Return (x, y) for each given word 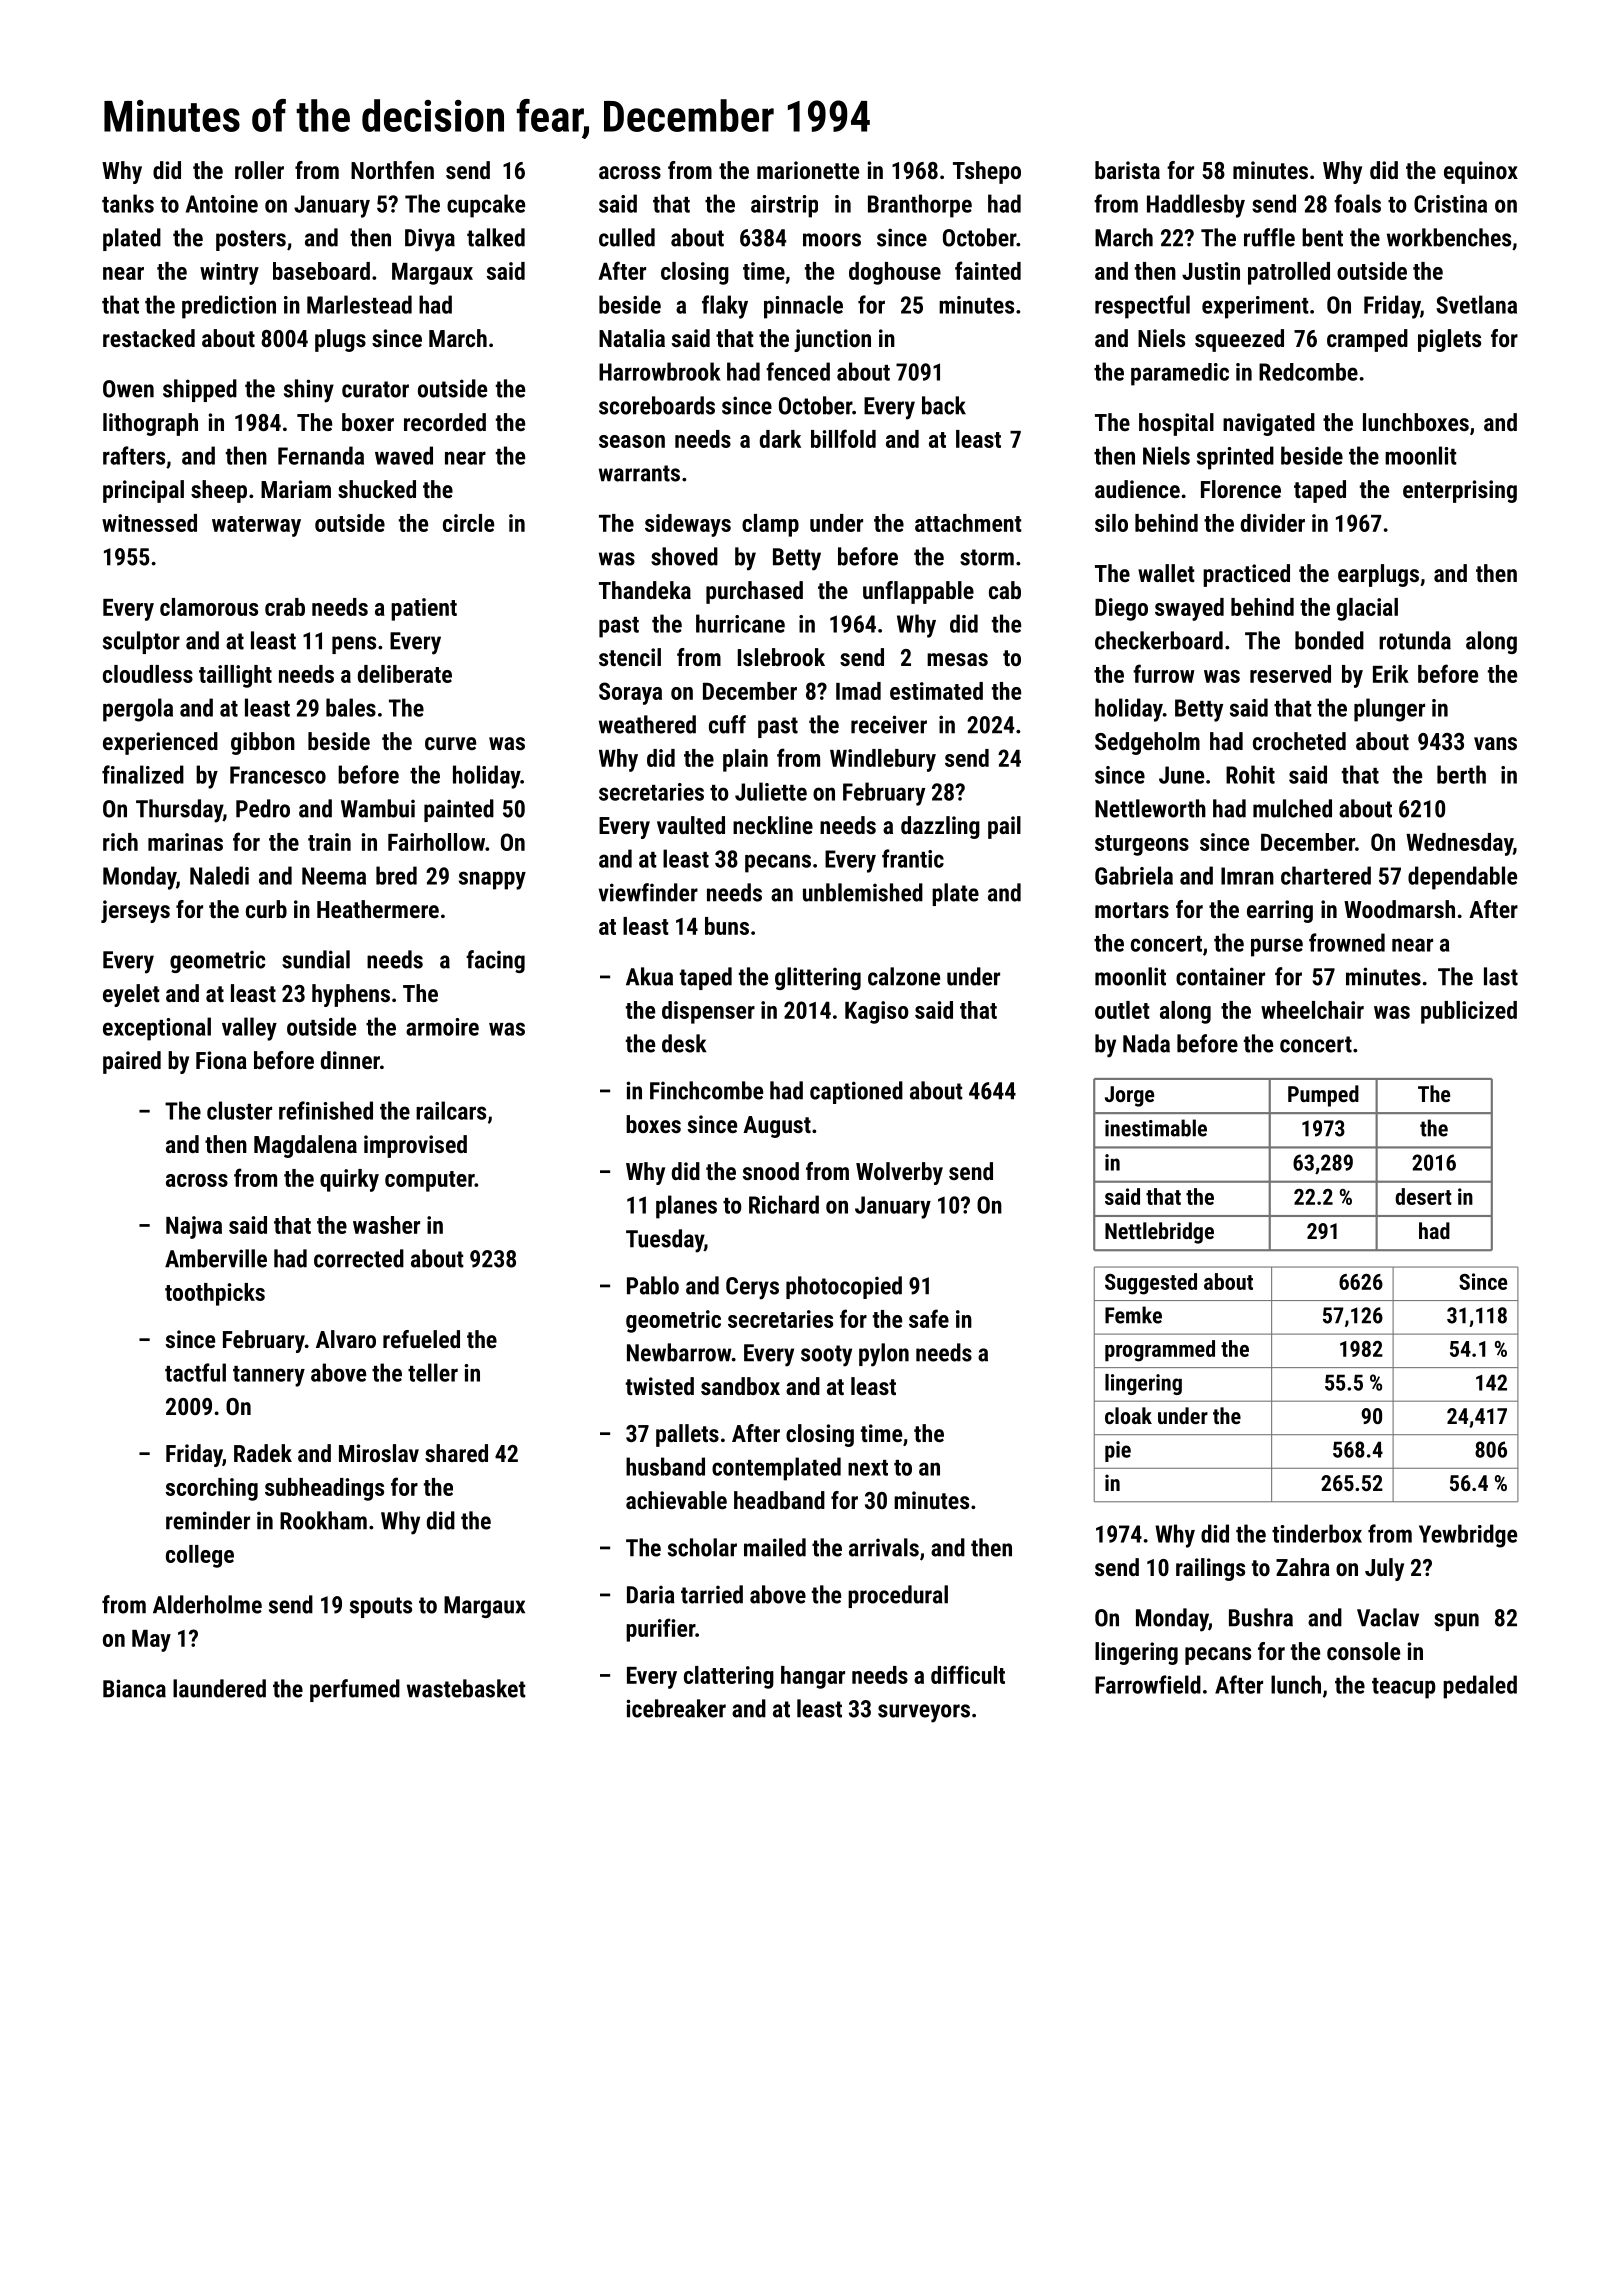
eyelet (131, 995)
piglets (1449, 340)
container (1220, 976)
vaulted (691, 825)
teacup (1404, 1688)
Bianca (134, 1688)
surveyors (924, 1713)
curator (375, 389)
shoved (684, 556)
